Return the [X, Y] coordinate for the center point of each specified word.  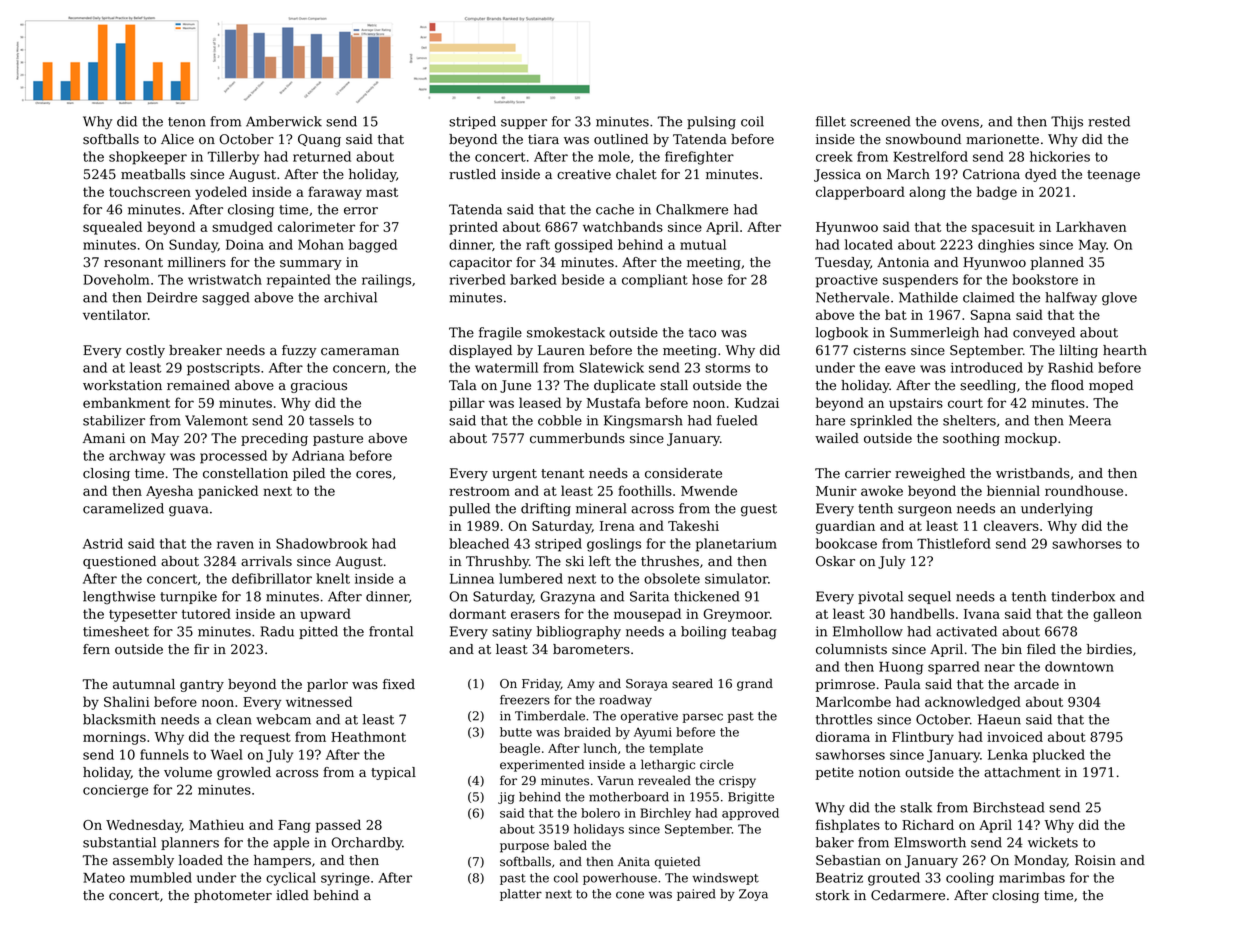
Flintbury [923, 738]
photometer [233, 896]
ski [575, 561]
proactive [847, 281]
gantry [202, 686]
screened [880, 121]
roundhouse [1084, 490]
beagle [520, 749]
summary [311, 265]
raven [235, 545]
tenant [562, 474]
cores [374, 475]
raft [538, 244]
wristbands [1033, 473]
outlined [621, 139]
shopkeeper [148, 158]
